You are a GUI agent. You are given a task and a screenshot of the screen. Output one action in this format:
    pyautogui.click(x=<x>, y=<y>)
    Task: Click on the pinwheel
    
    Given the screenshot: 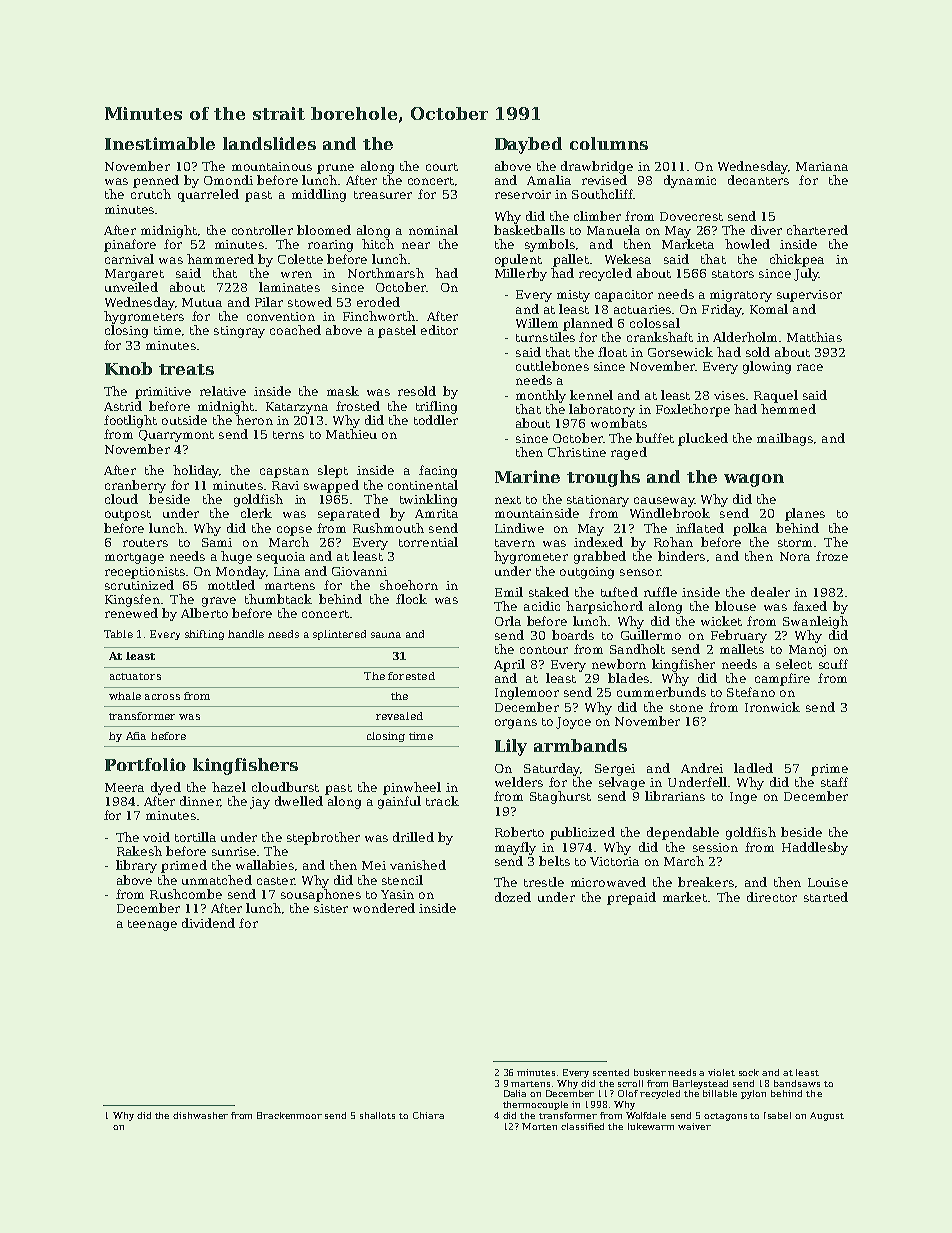 What is the action you would take?
    pyautogui.click(x=412, y=788)
